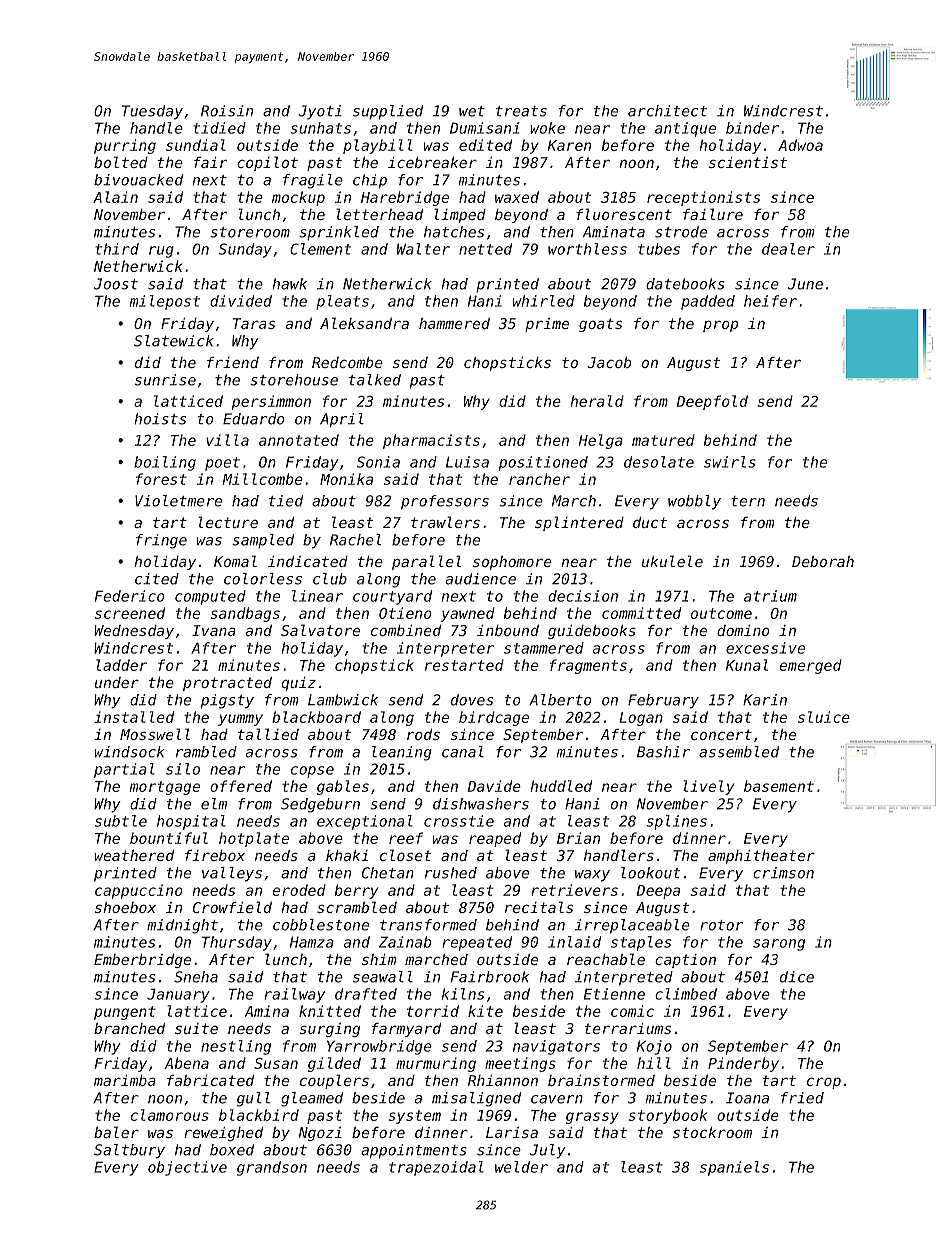  I want to click on strode, so click(681, 232).
